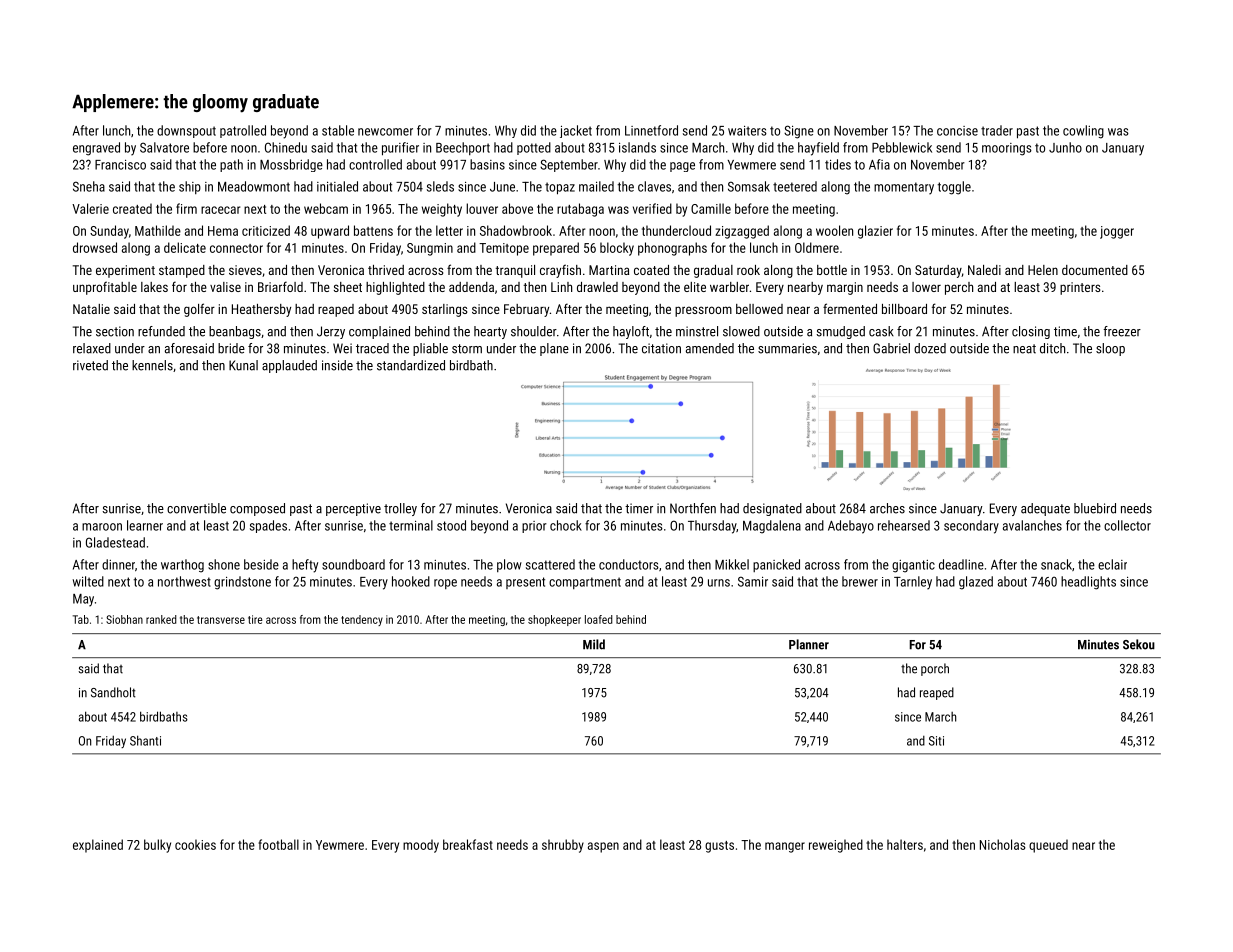 Image resolution: width=1233 pixels, height=952 pixels. Describe the element at coordinates (703, 311) in the image. I see `pressroom` at that location.
